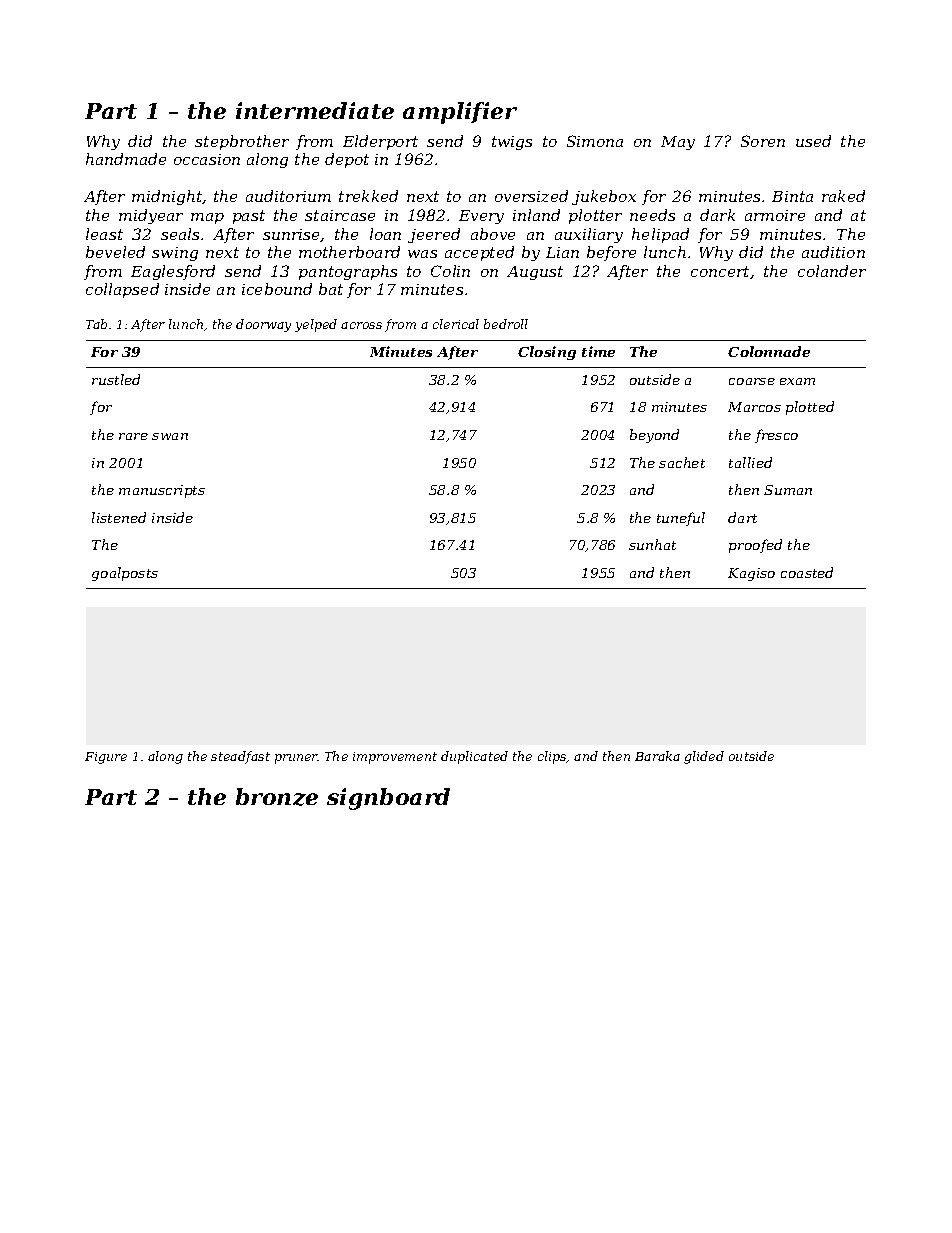 The image size is (952, 1233). What do you see at coordinates (119, 517) in the image?
I see `listened` at bounding box center [119, 517].
